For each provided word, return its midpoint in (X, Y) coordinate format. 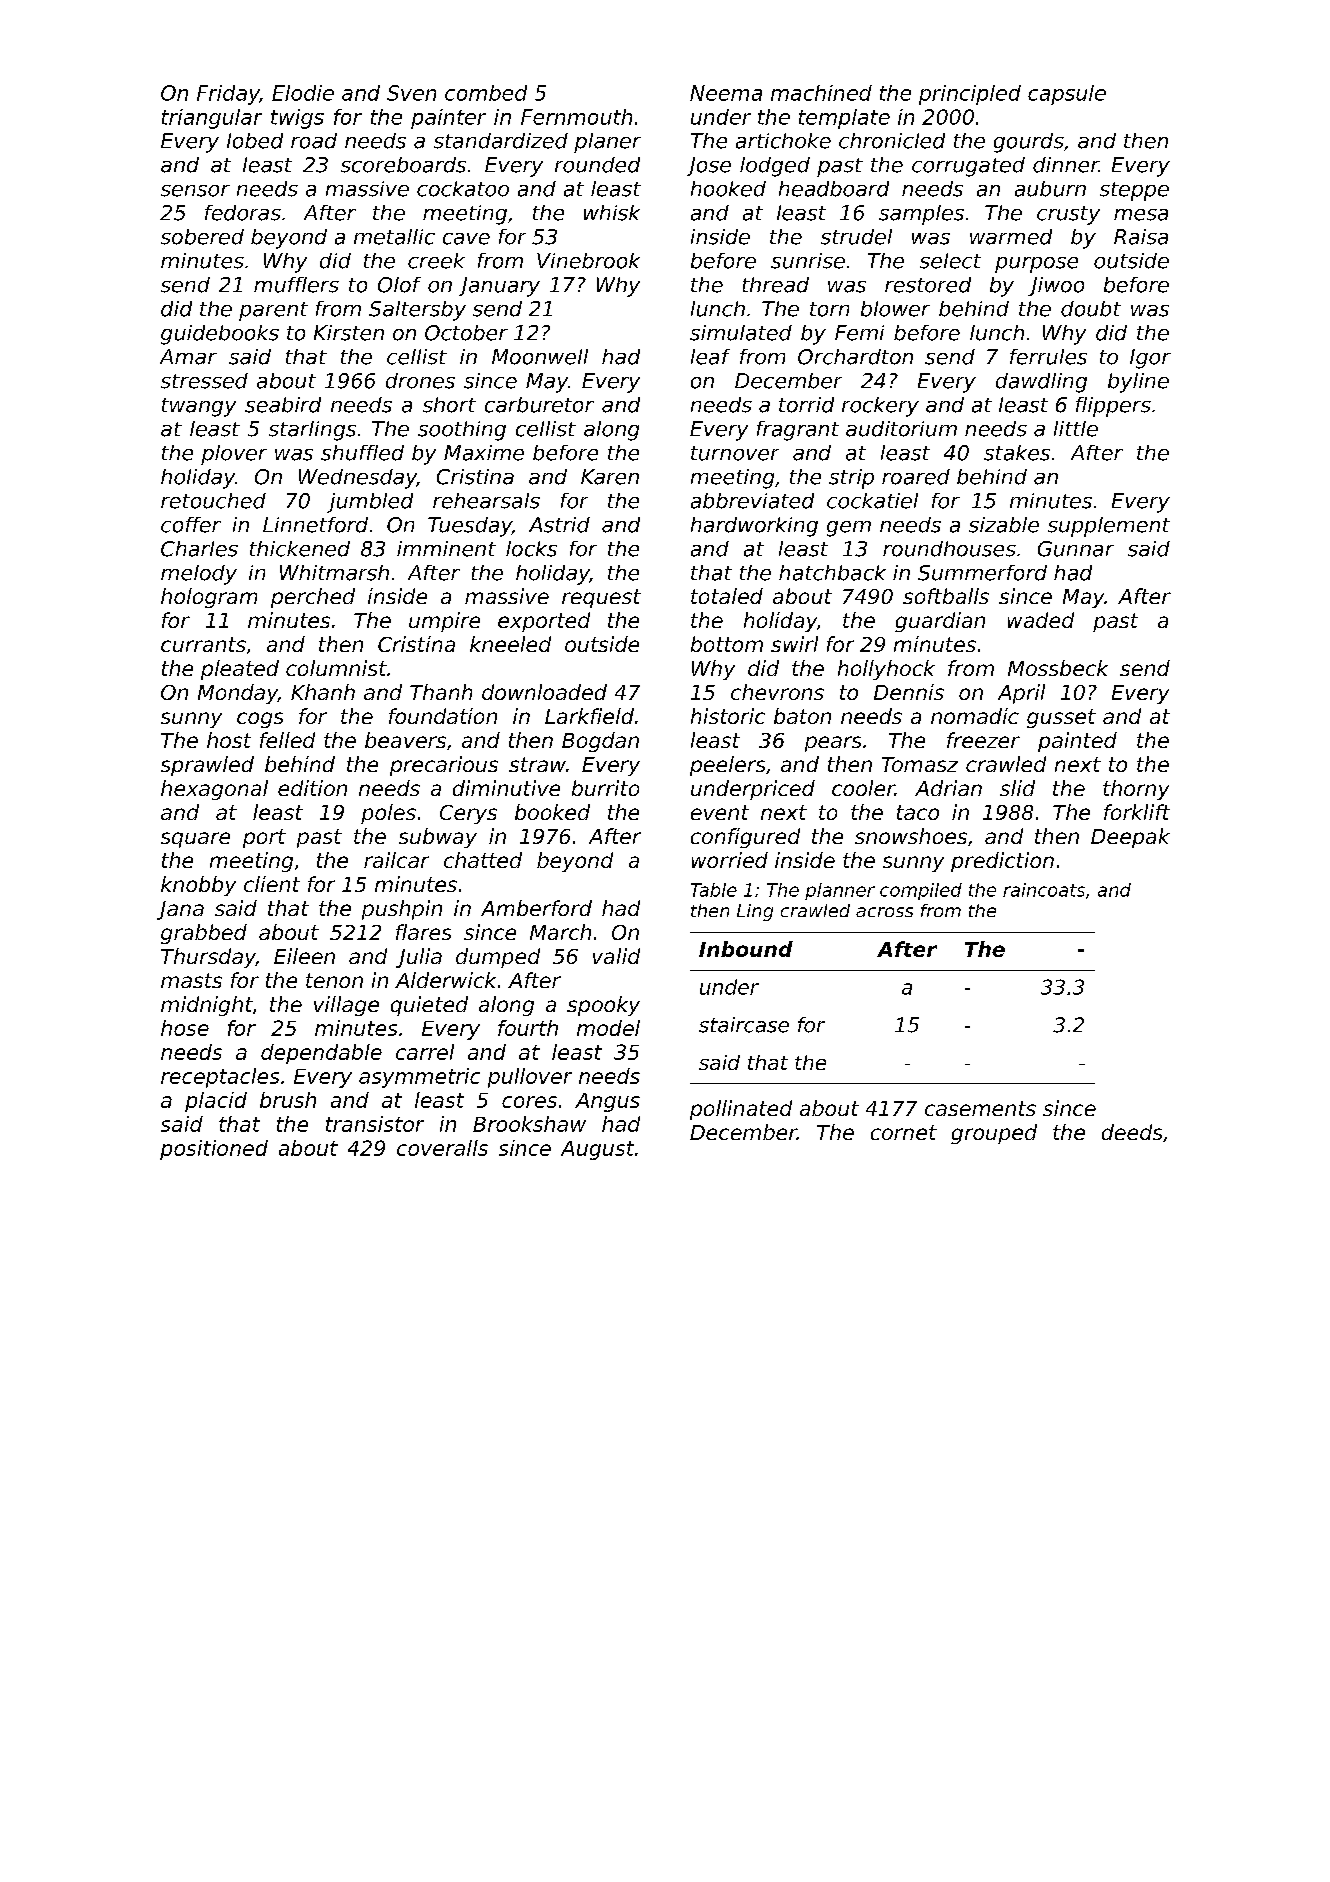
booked (552, 812)
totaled (727, 596)
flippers (1113, 407)
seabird (283, 405)
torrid (806, 405)
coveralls (442, 1148)
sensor (195, 191)
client (272, 884)
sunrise (808, 261)
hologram (209, 598)
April (1021, 694)
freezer (983, 740)
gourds (1029, 143)
